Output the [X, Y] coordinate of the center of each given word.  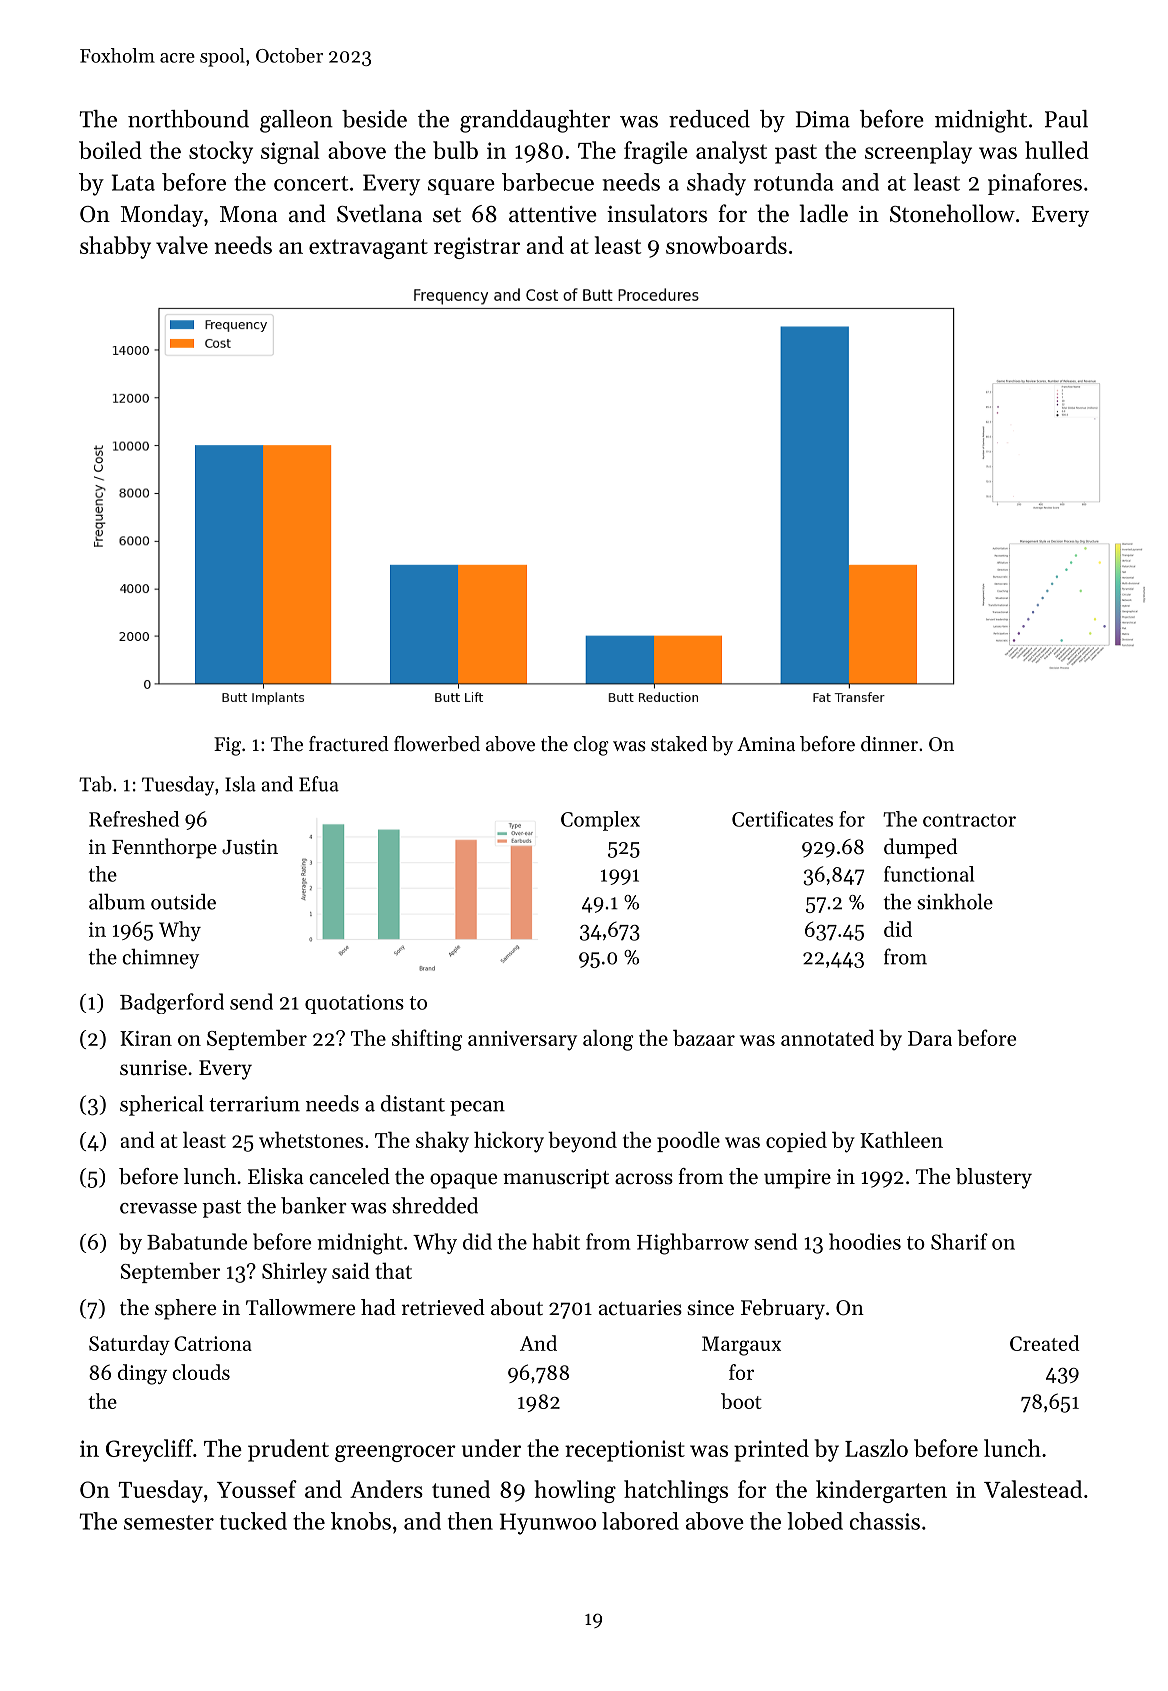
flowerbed [437, 744]
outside [183, 902]
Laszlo [876, 1448]
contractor [969, 820]
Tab [95, 784]
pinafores [1035, 184]
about [517, 1307]
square [461, 187]
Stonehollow [952, 213]
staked [679, 744]
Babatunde [197, 1241]
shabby [115, 247]
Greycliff [149, 1450]
